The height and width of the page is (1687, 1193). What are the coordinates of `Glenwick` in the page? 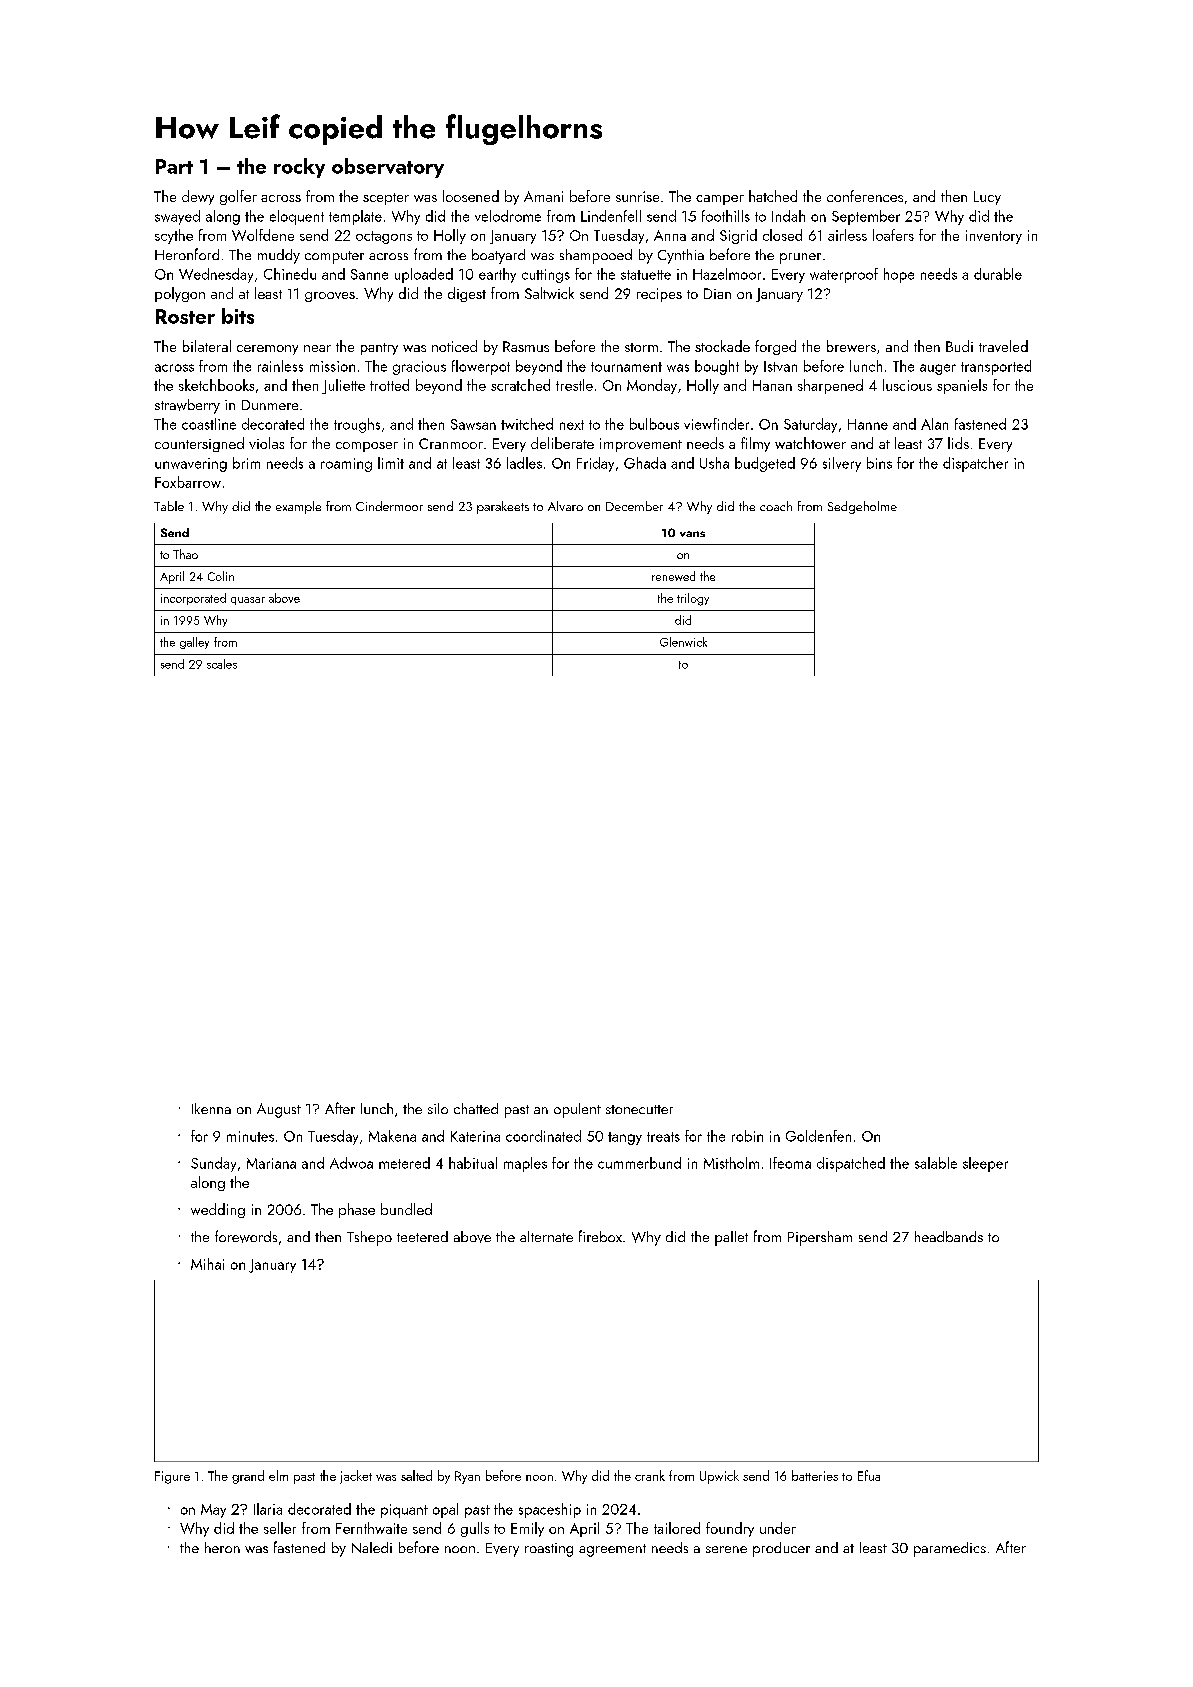 It's located at (683, 642).
